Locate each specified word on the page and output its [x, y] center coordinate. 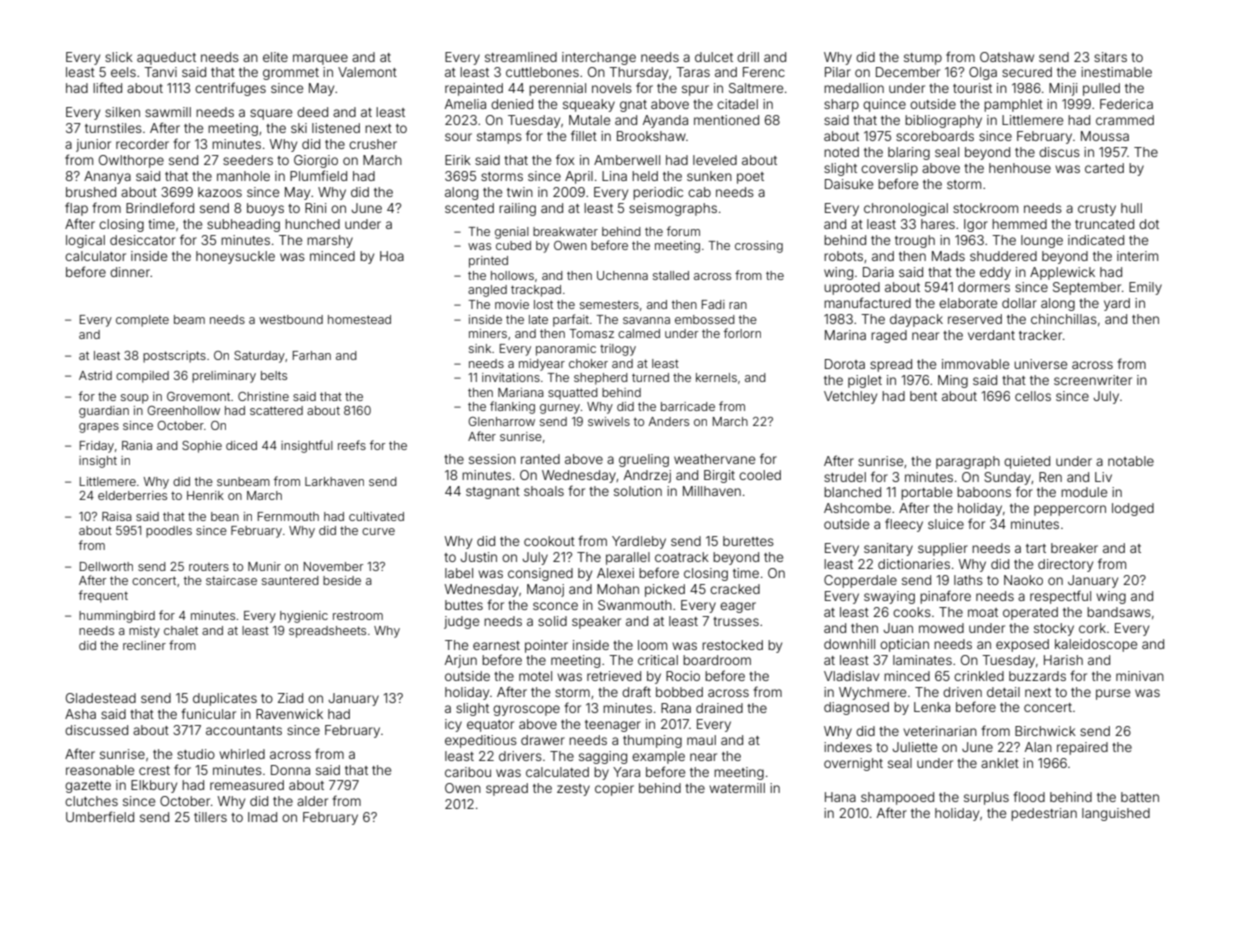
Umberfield [100, 816]
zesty [573, 790]
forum [683, 231]
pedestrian [1044, 814]
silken [122, 112]
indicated [1096, 240]
